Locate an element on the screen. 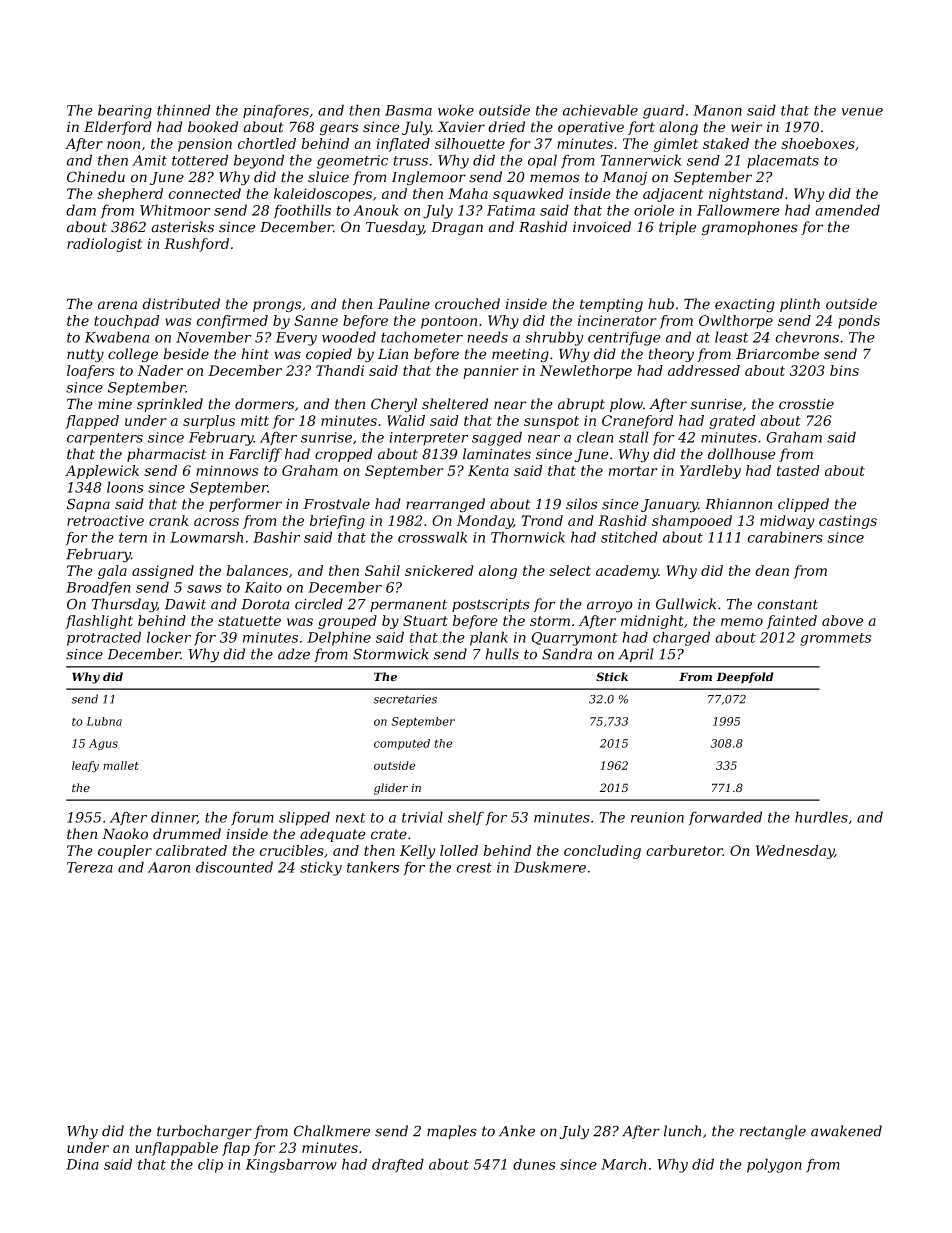  lolled is located at coordinates (459, 850).
